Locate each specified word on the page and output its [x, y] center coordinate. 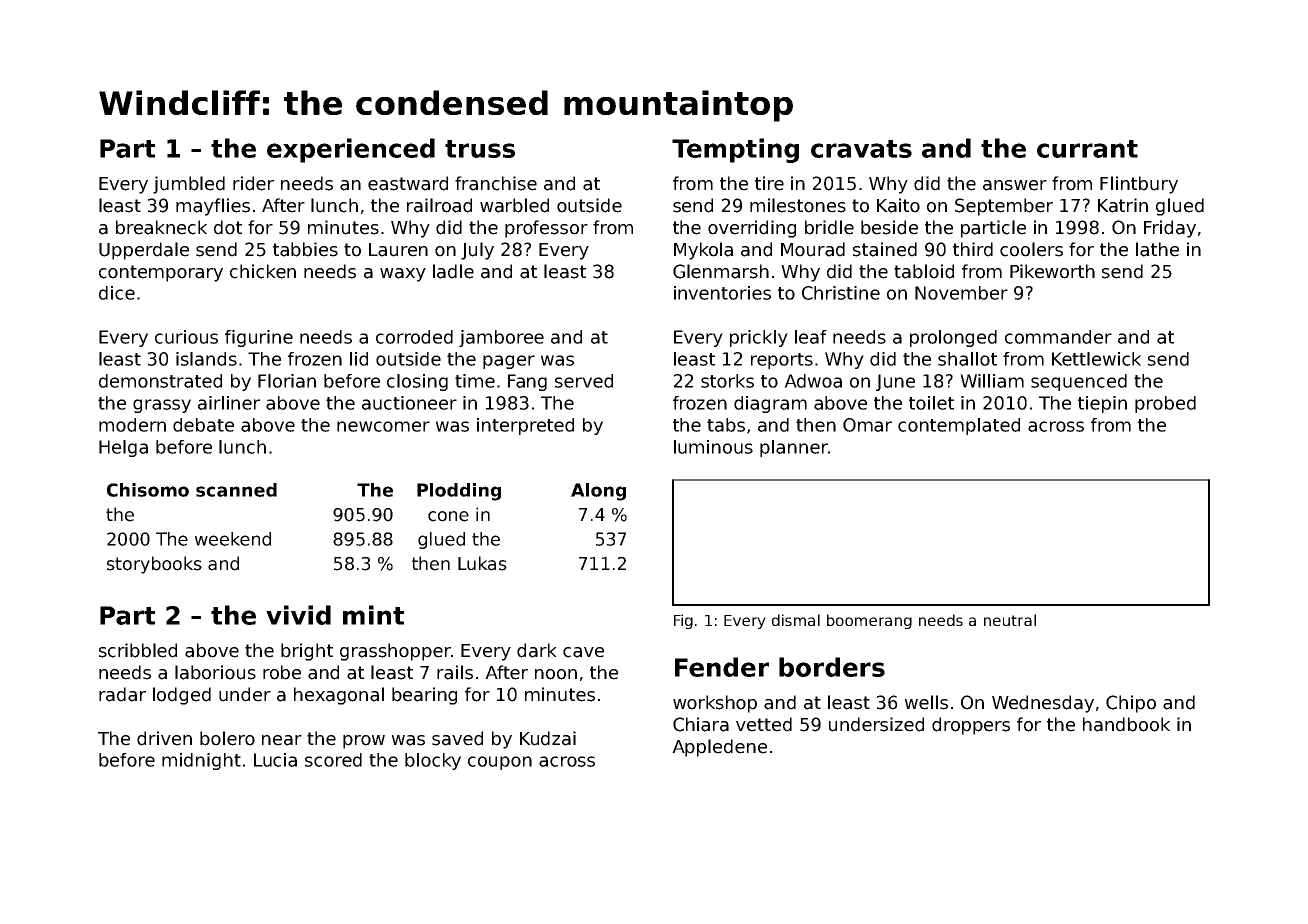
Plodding [459, 492]
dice [117, 293]
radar [122, 694]
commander [1058, 337]
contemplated [959, 426]
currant [1087, 149]
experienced [351, 150]
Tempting [735, 150]
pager [509, 362]
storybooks [154, 565]
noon [556, 674]
